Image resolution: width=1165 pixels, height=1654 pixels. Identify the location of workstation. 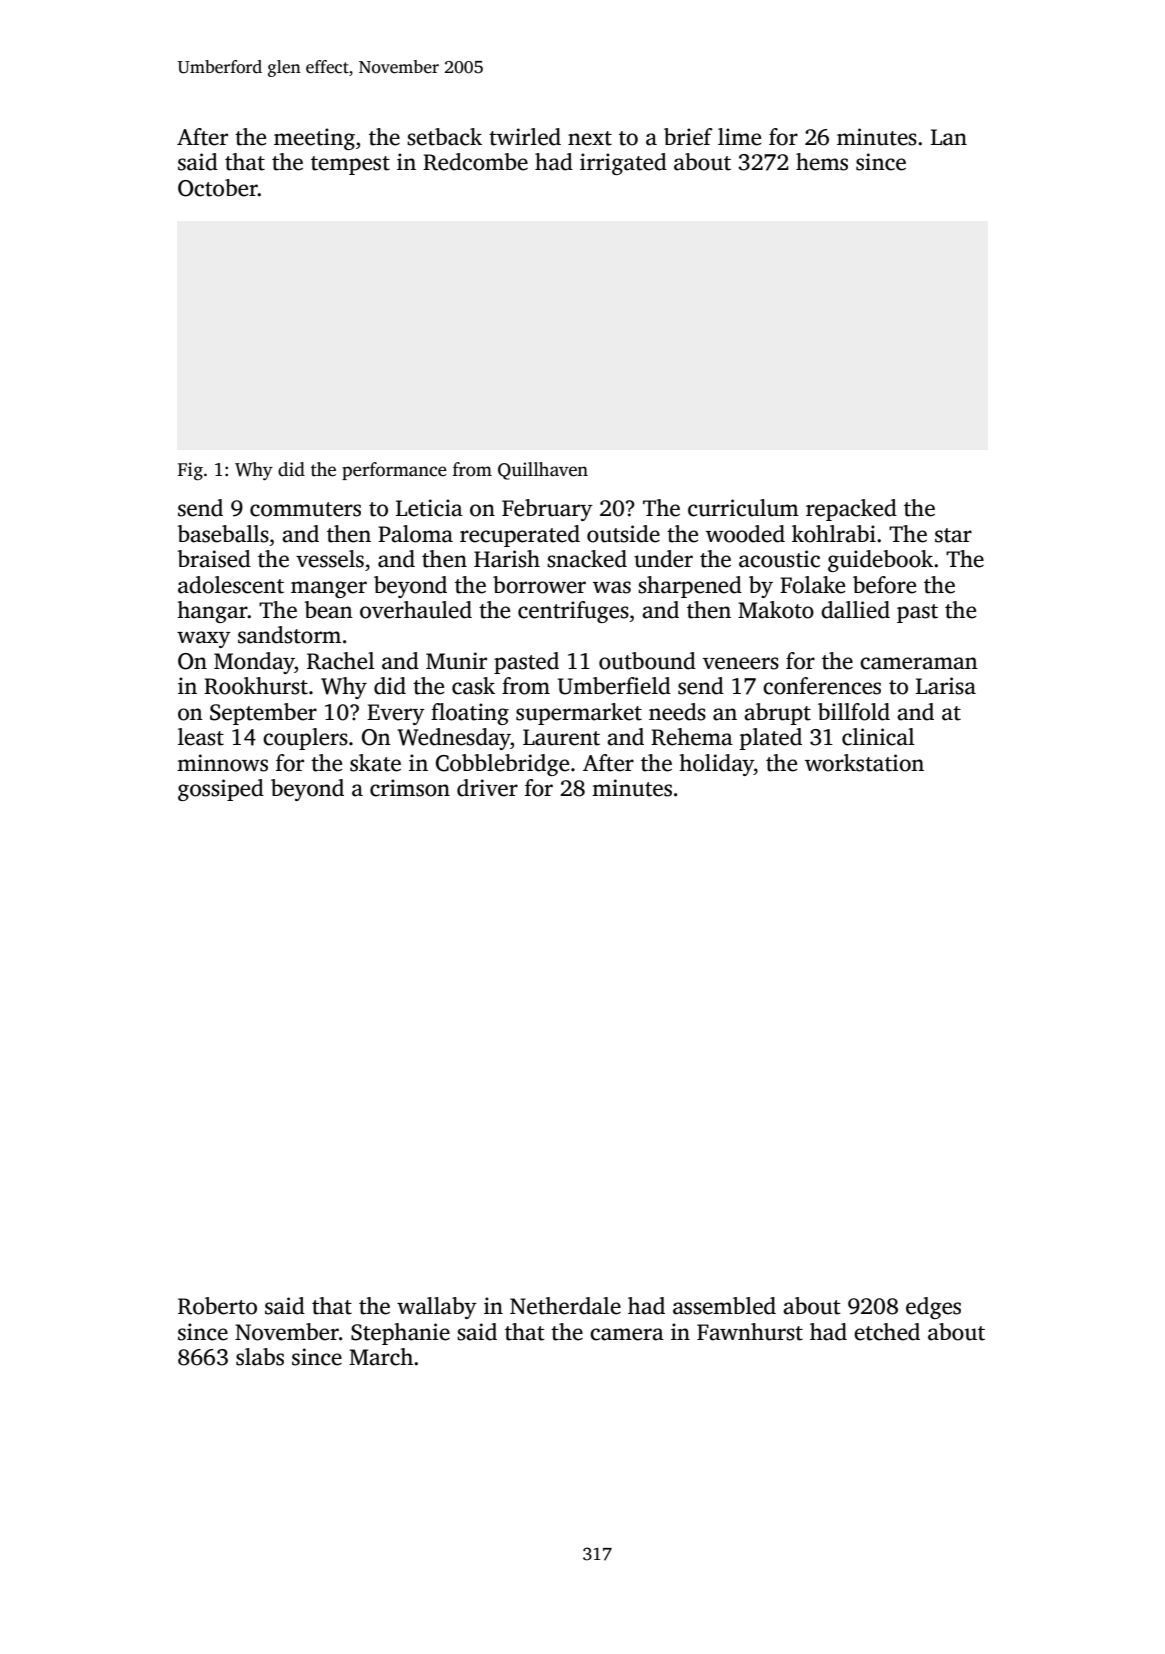
(864, 763).
